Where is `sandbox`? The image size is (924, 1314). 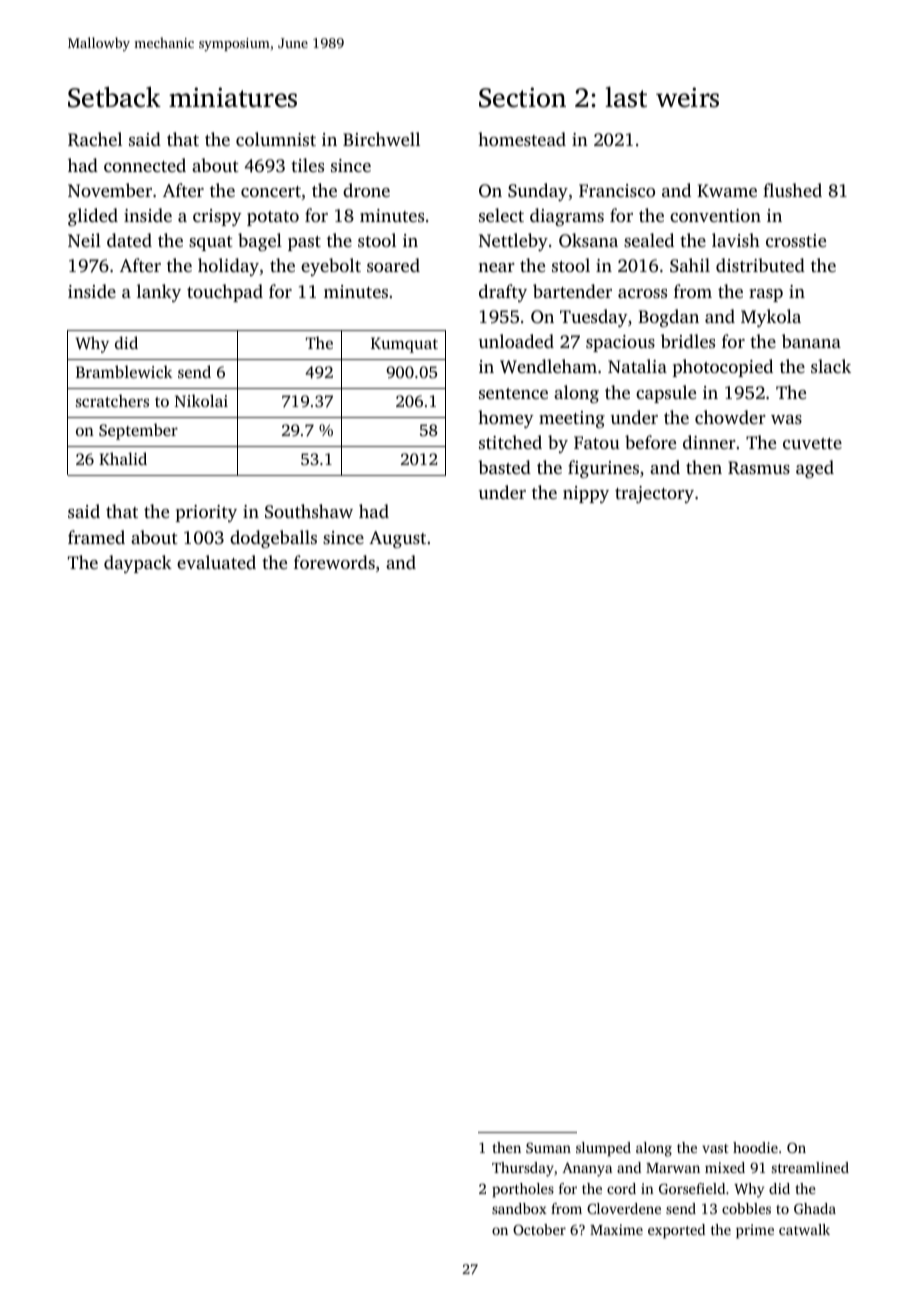 sandbox is located at coordinates (519, 1208).
